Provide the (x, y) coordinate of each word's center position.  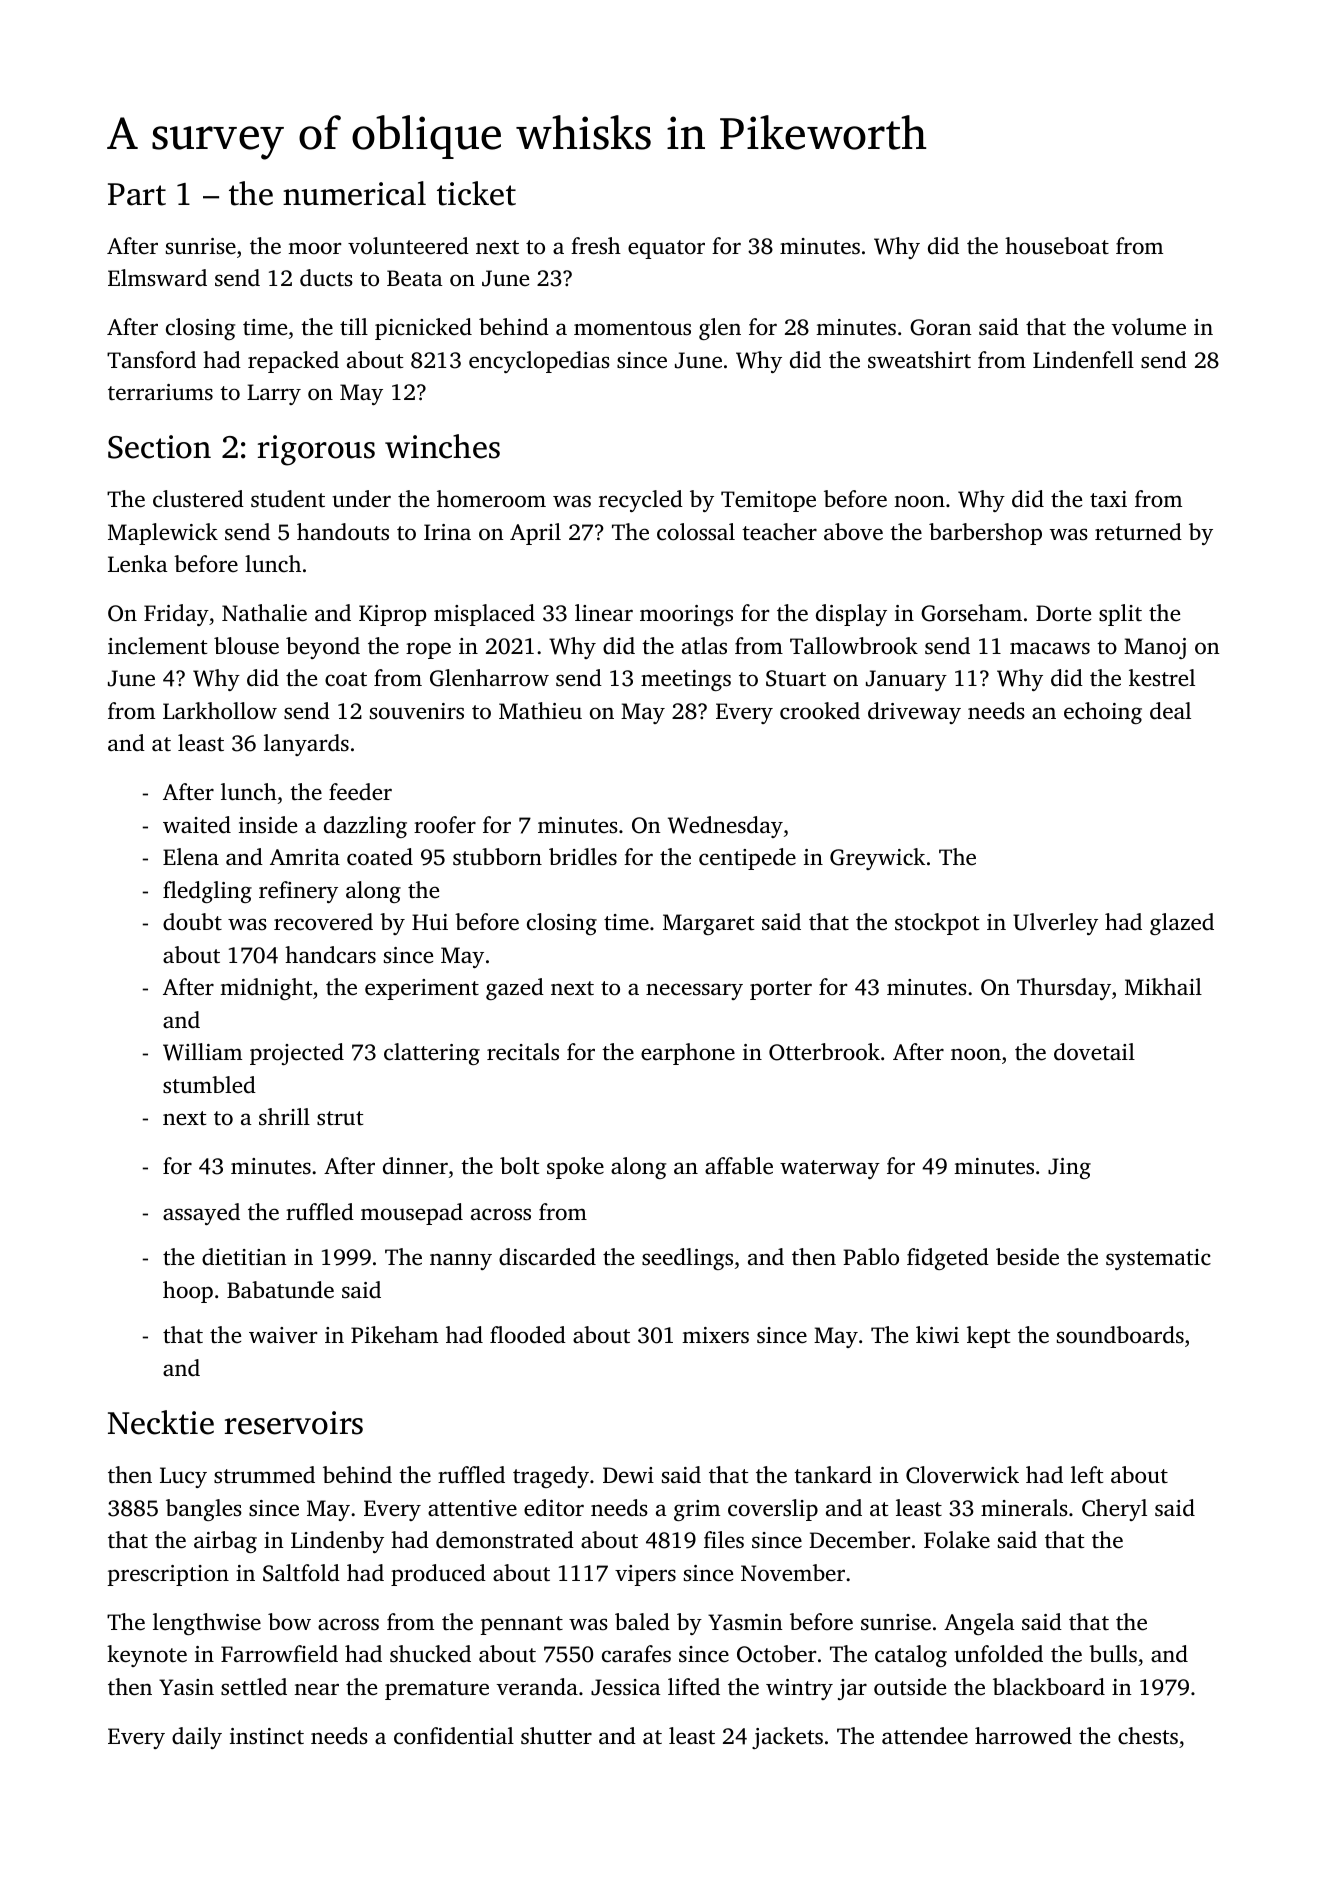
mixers (715, 1335)
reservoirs (294, 1423)
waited (197, 825)
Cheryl (1114, 1510)
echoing (1103, 713)
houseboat (1057, 245)
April (535, 534)
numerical (354, 193)
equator (666, 249)
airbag (225, 1542)
